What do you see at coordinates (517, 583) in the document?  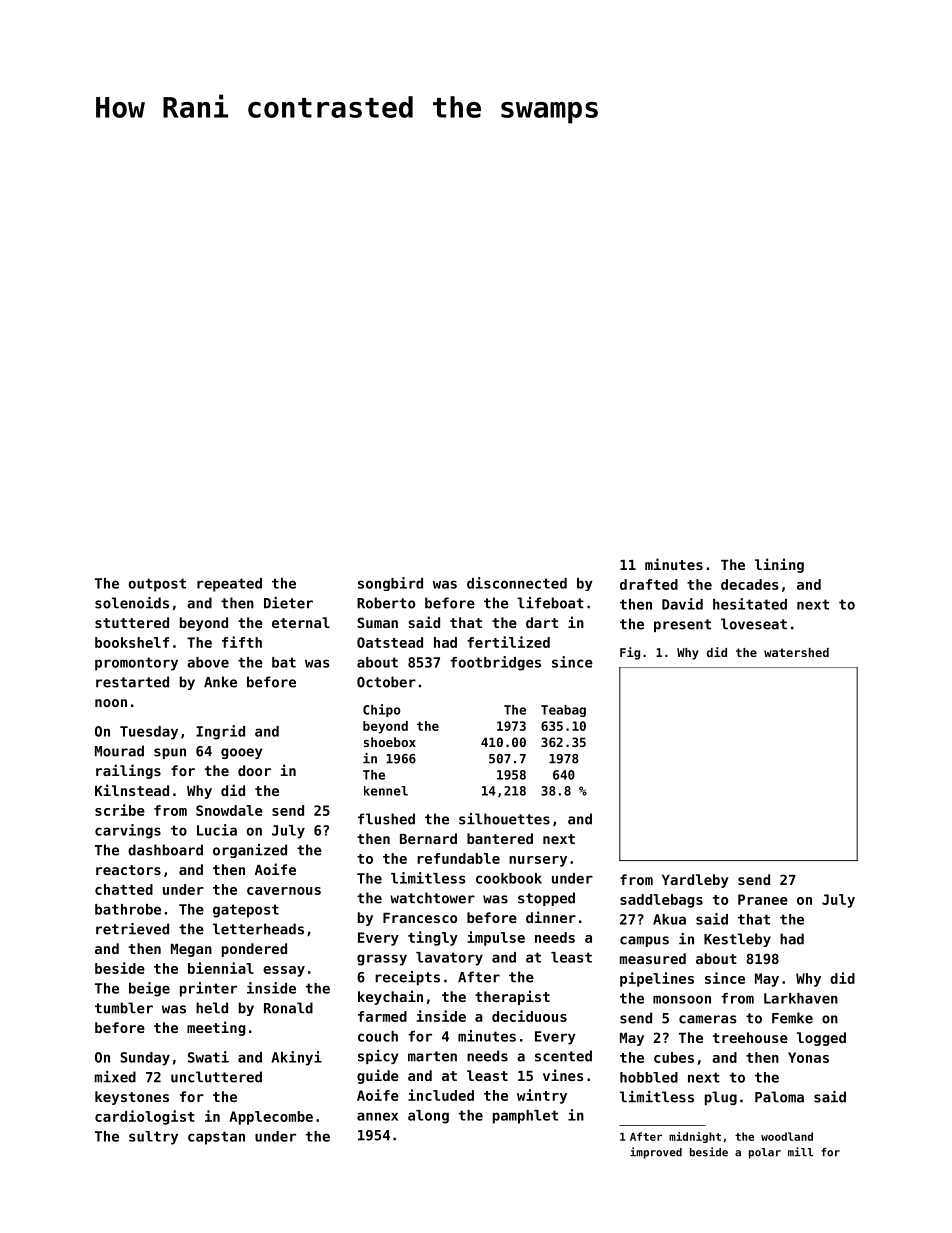 I see `disconnected` at bounding box center [517, 583].
